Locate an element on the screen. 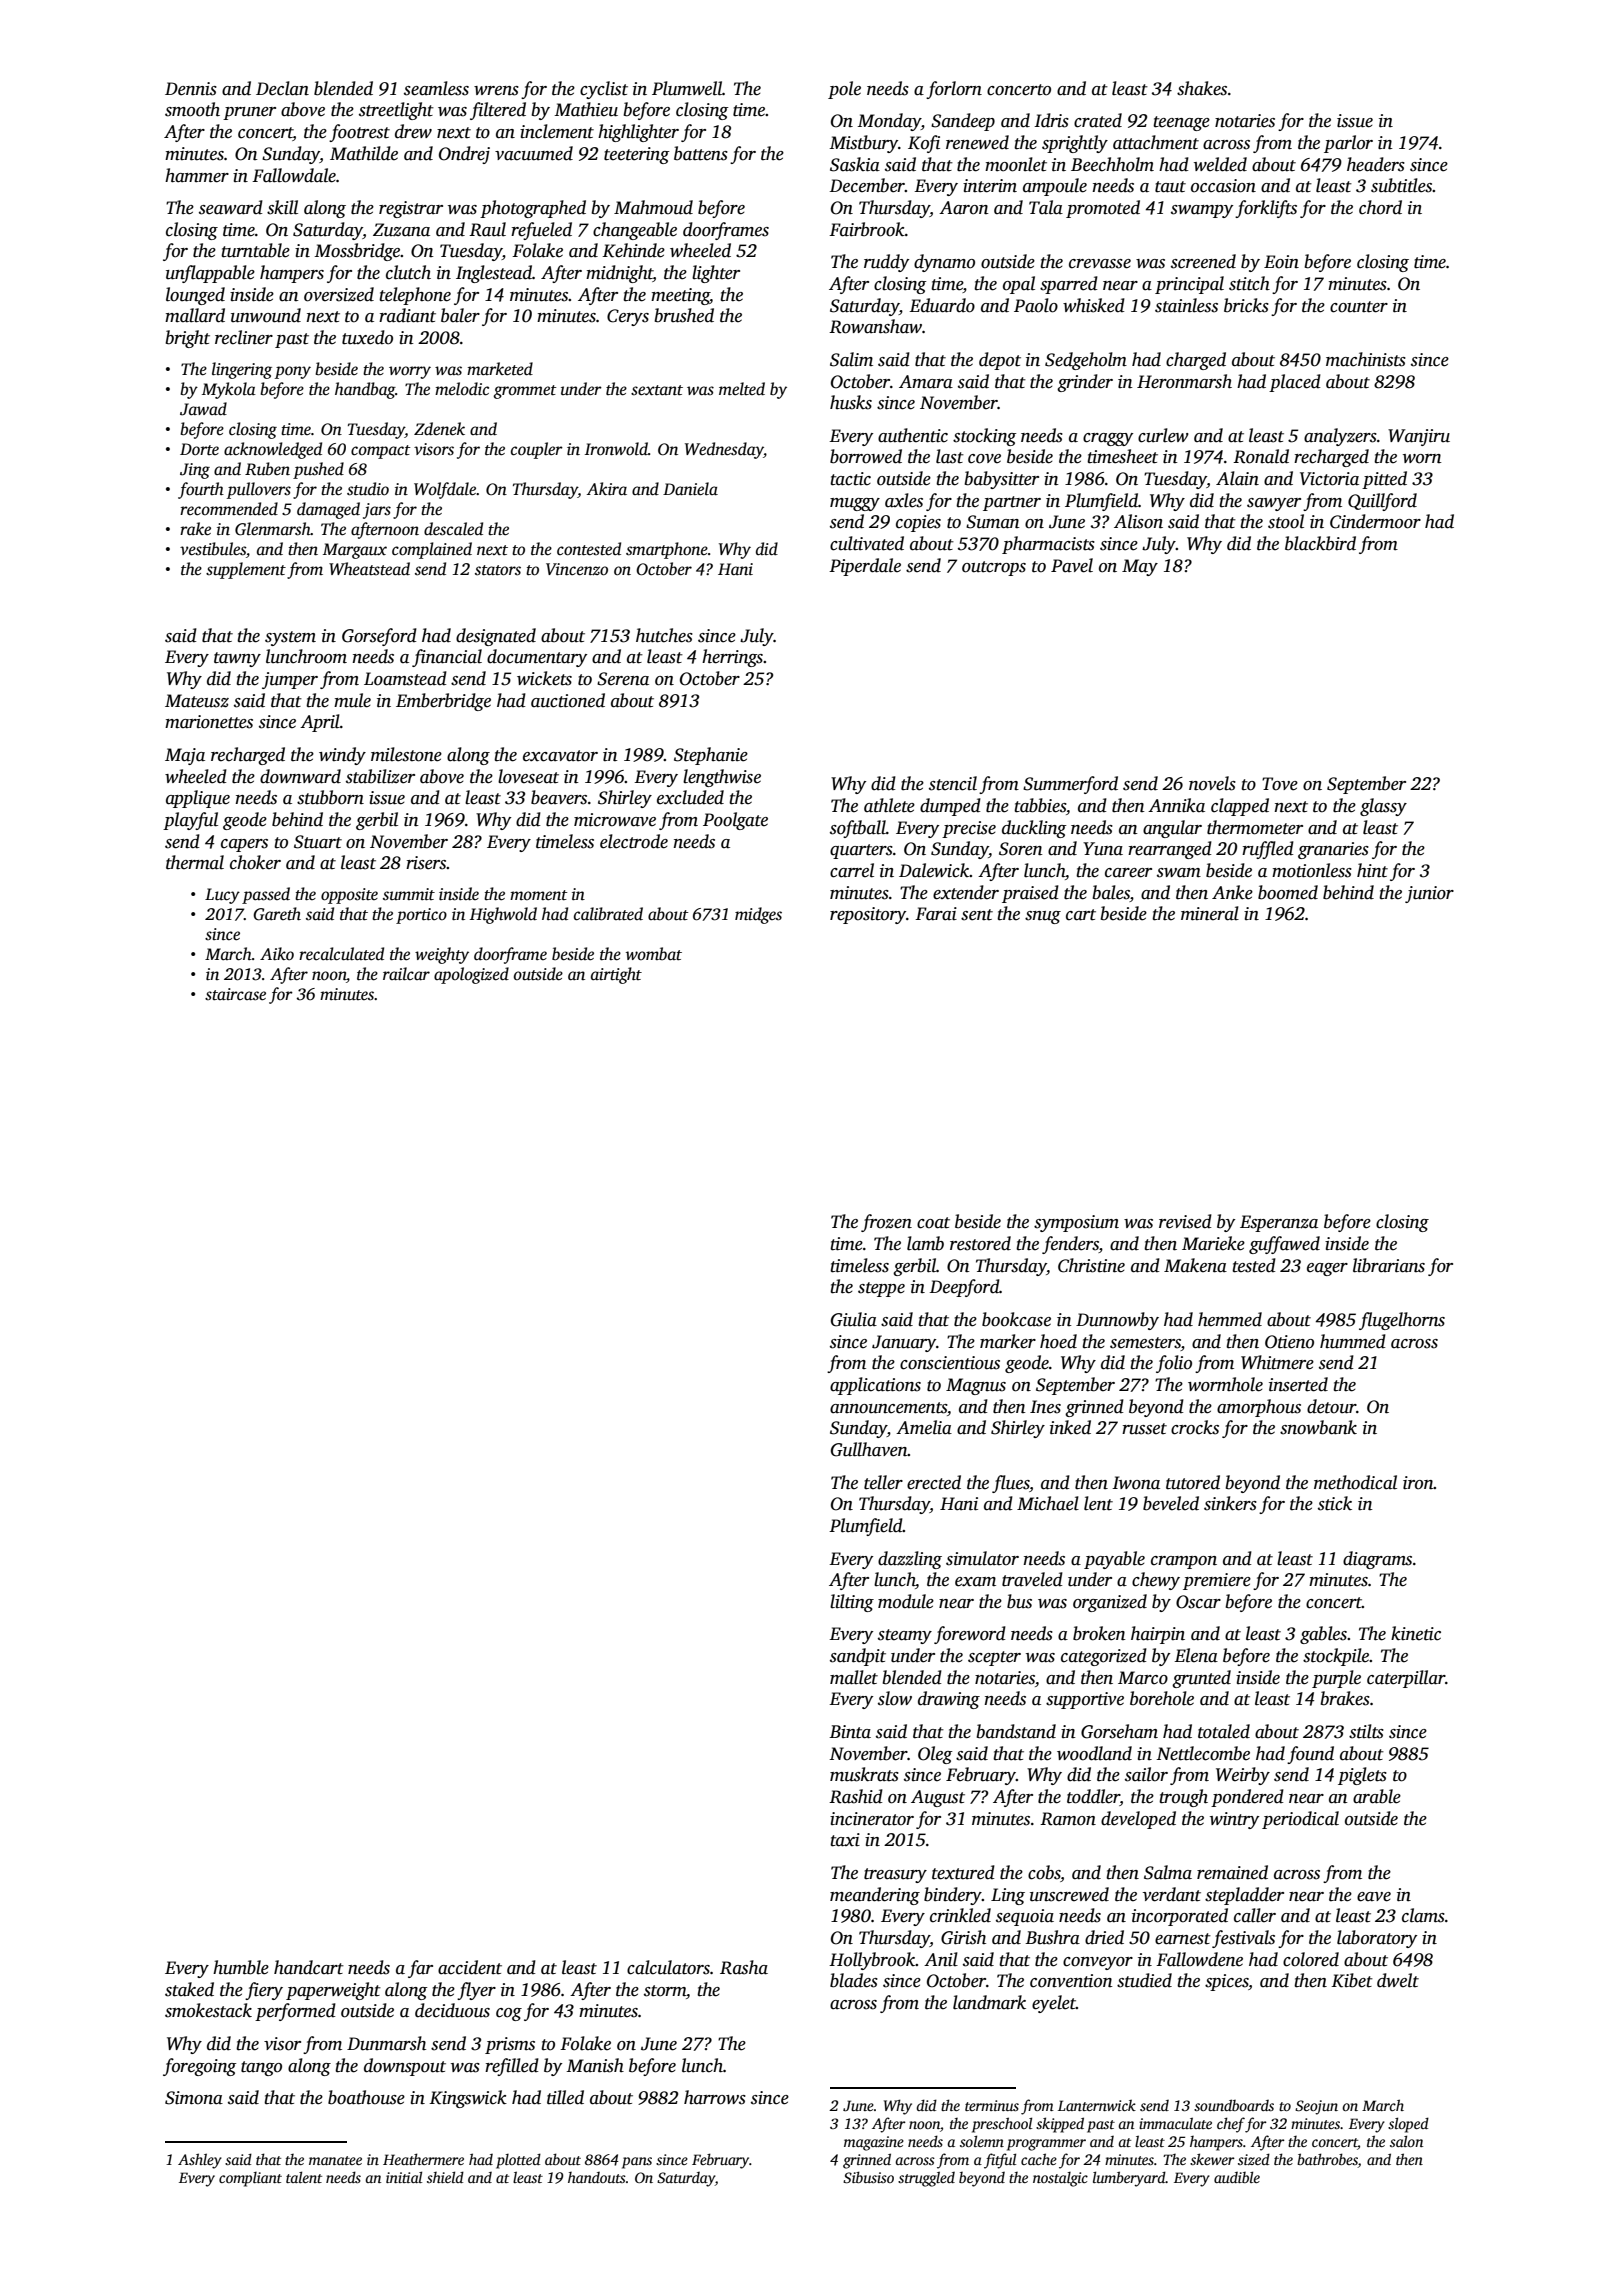  thermal is located at coordinates (195, 862).
